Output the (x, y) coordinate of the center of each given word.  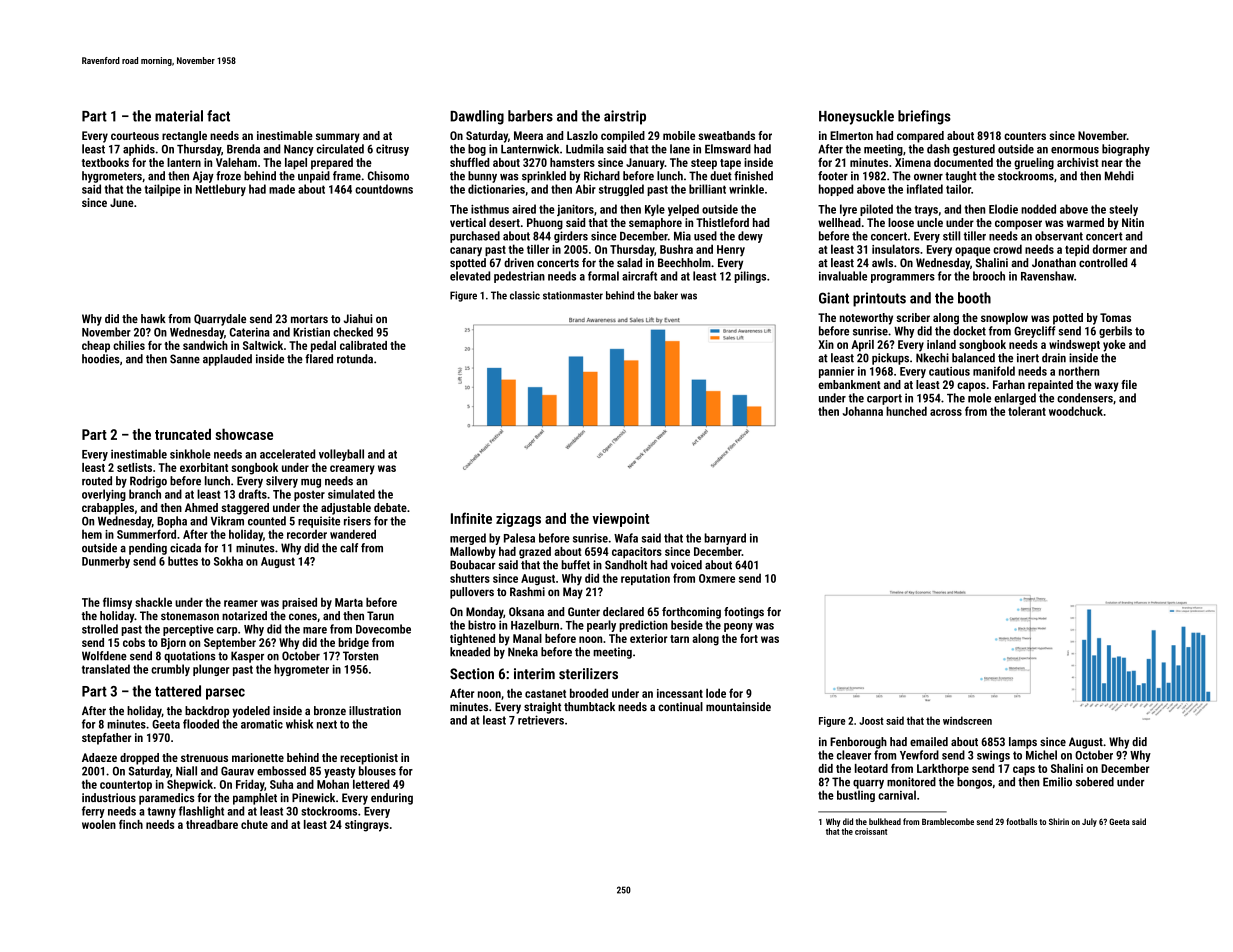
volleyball (341, 455)
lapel (296, 164)
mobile (679, 135)
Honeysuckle (856, 117)
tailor (958, 189)
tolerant (1027, 411)
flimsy (117, 603)
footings (744, 613)
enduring (392, 799)
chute (254, 824)
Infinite (471, 518)
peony (738, 627)
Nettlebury (221, 190)
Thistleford (722, 222)
